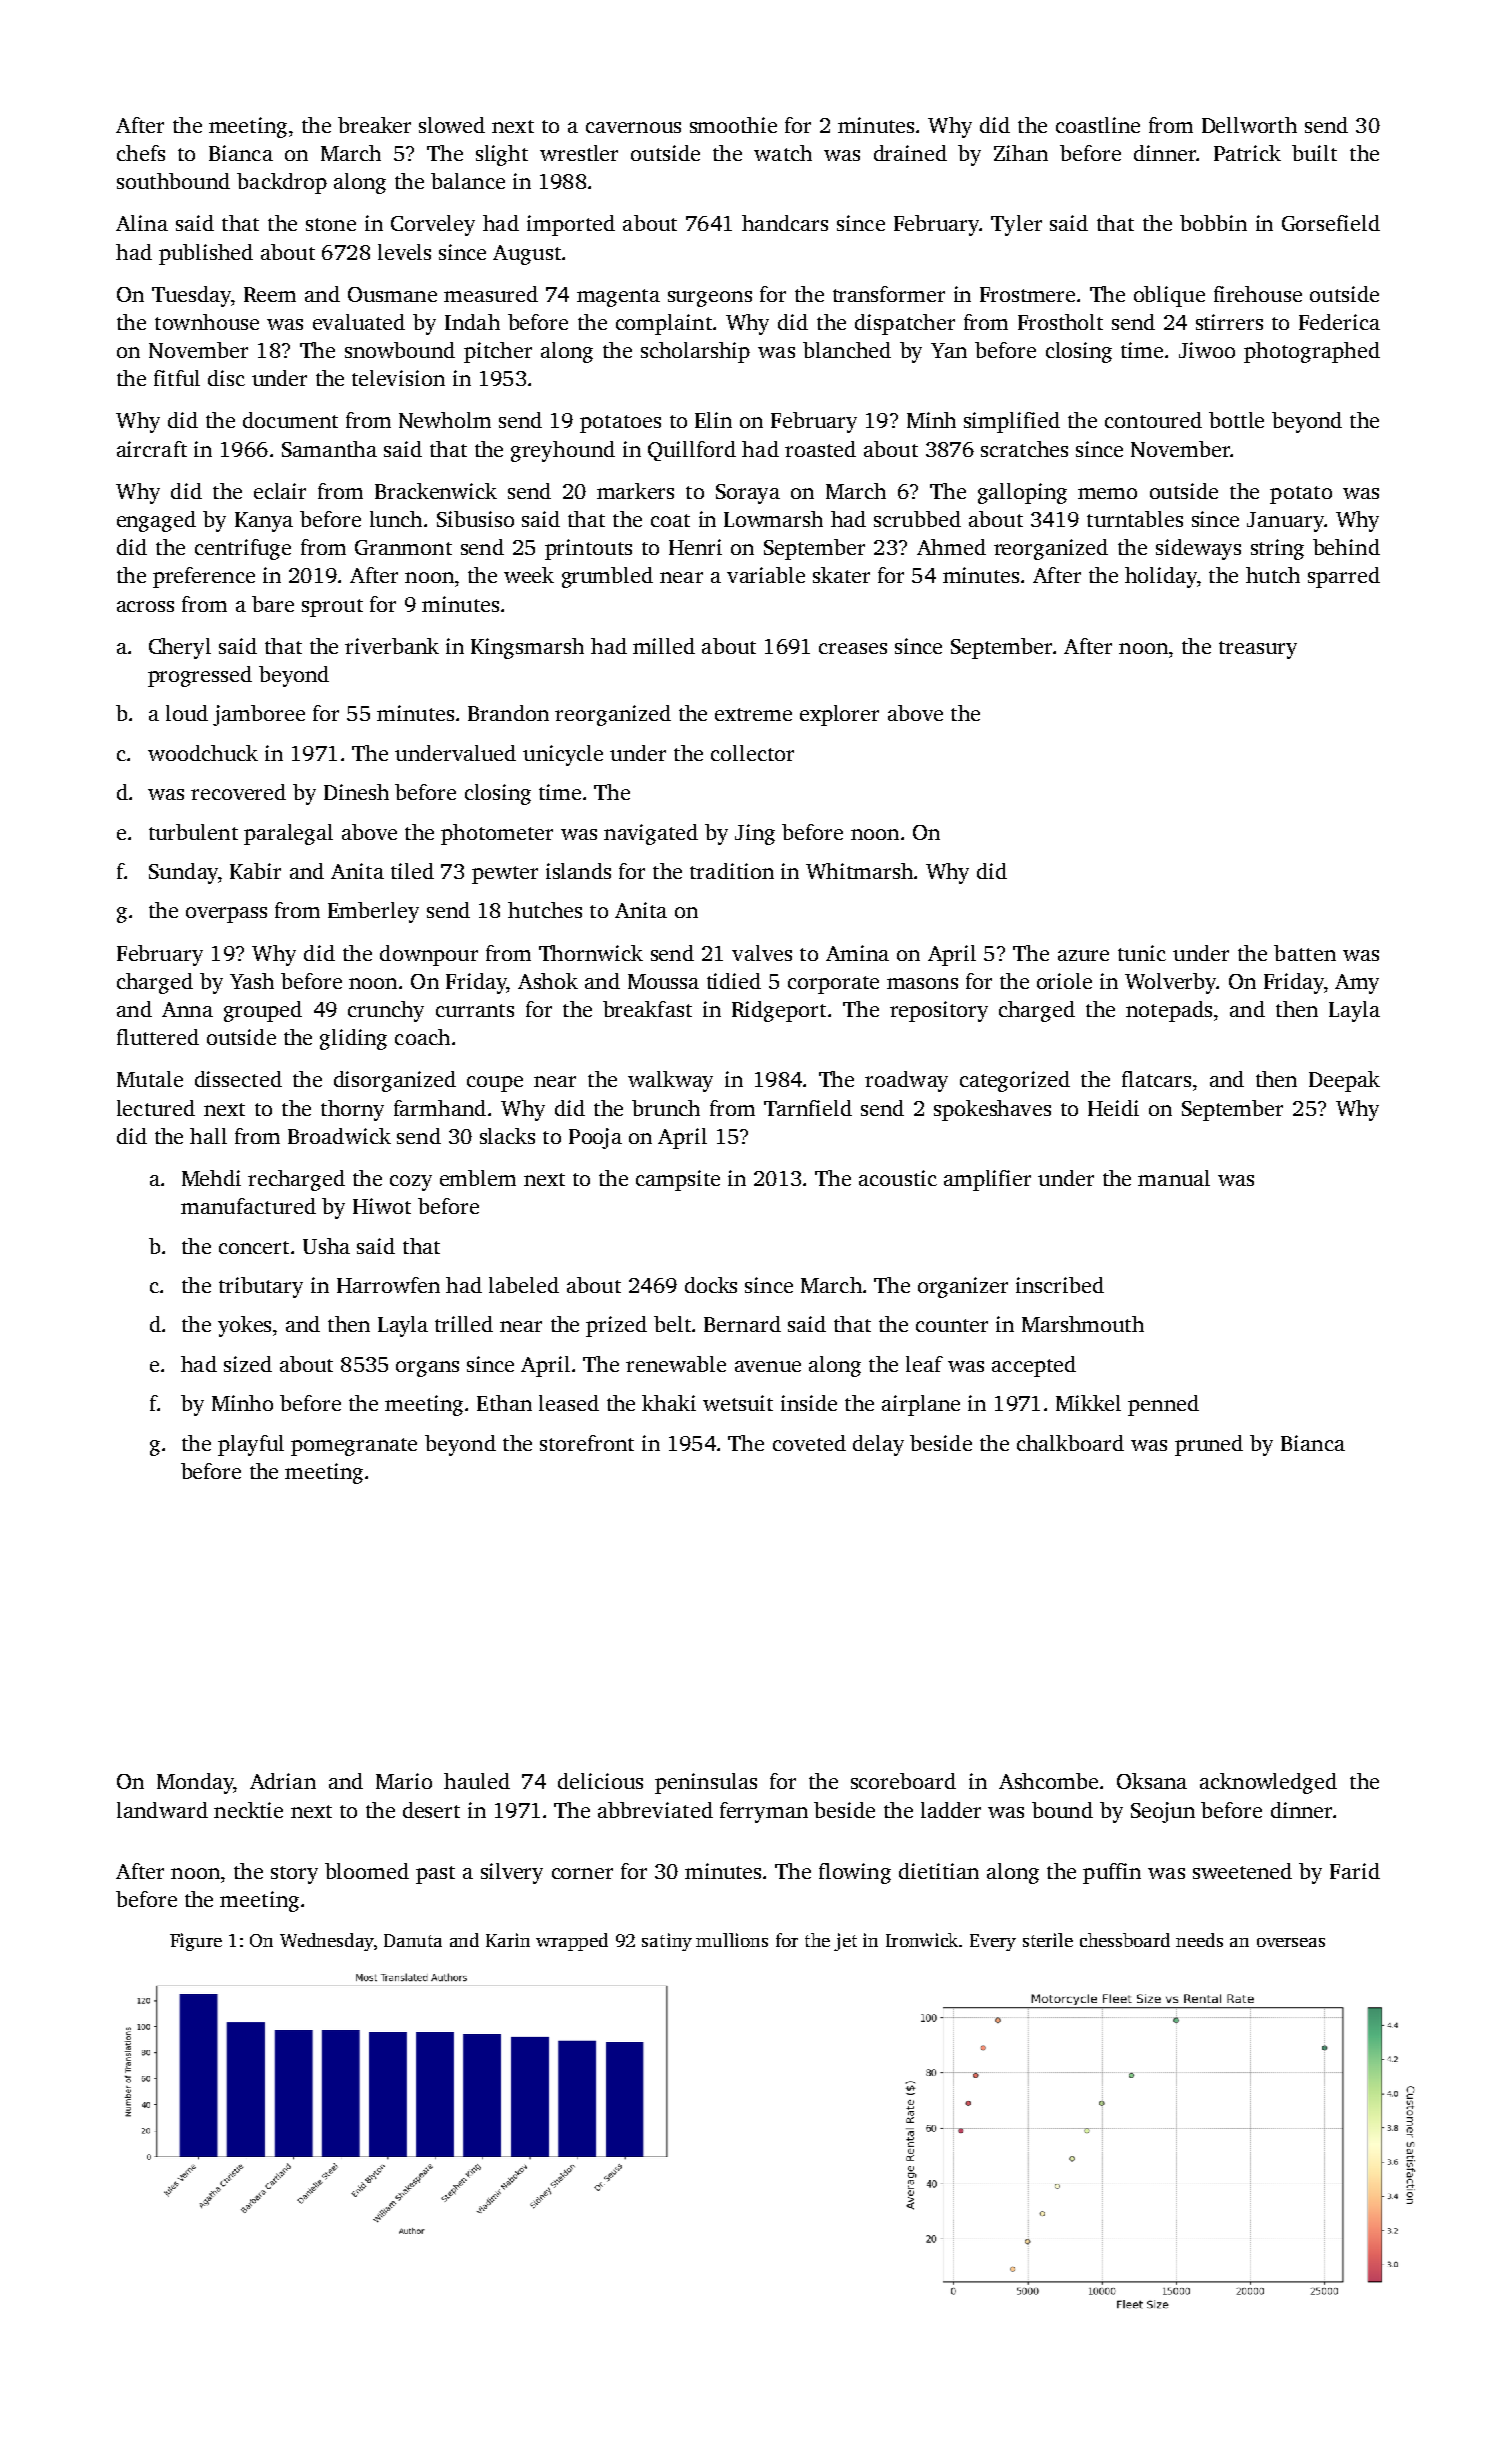  I want to click on woodchuck, so click(203, 753).
